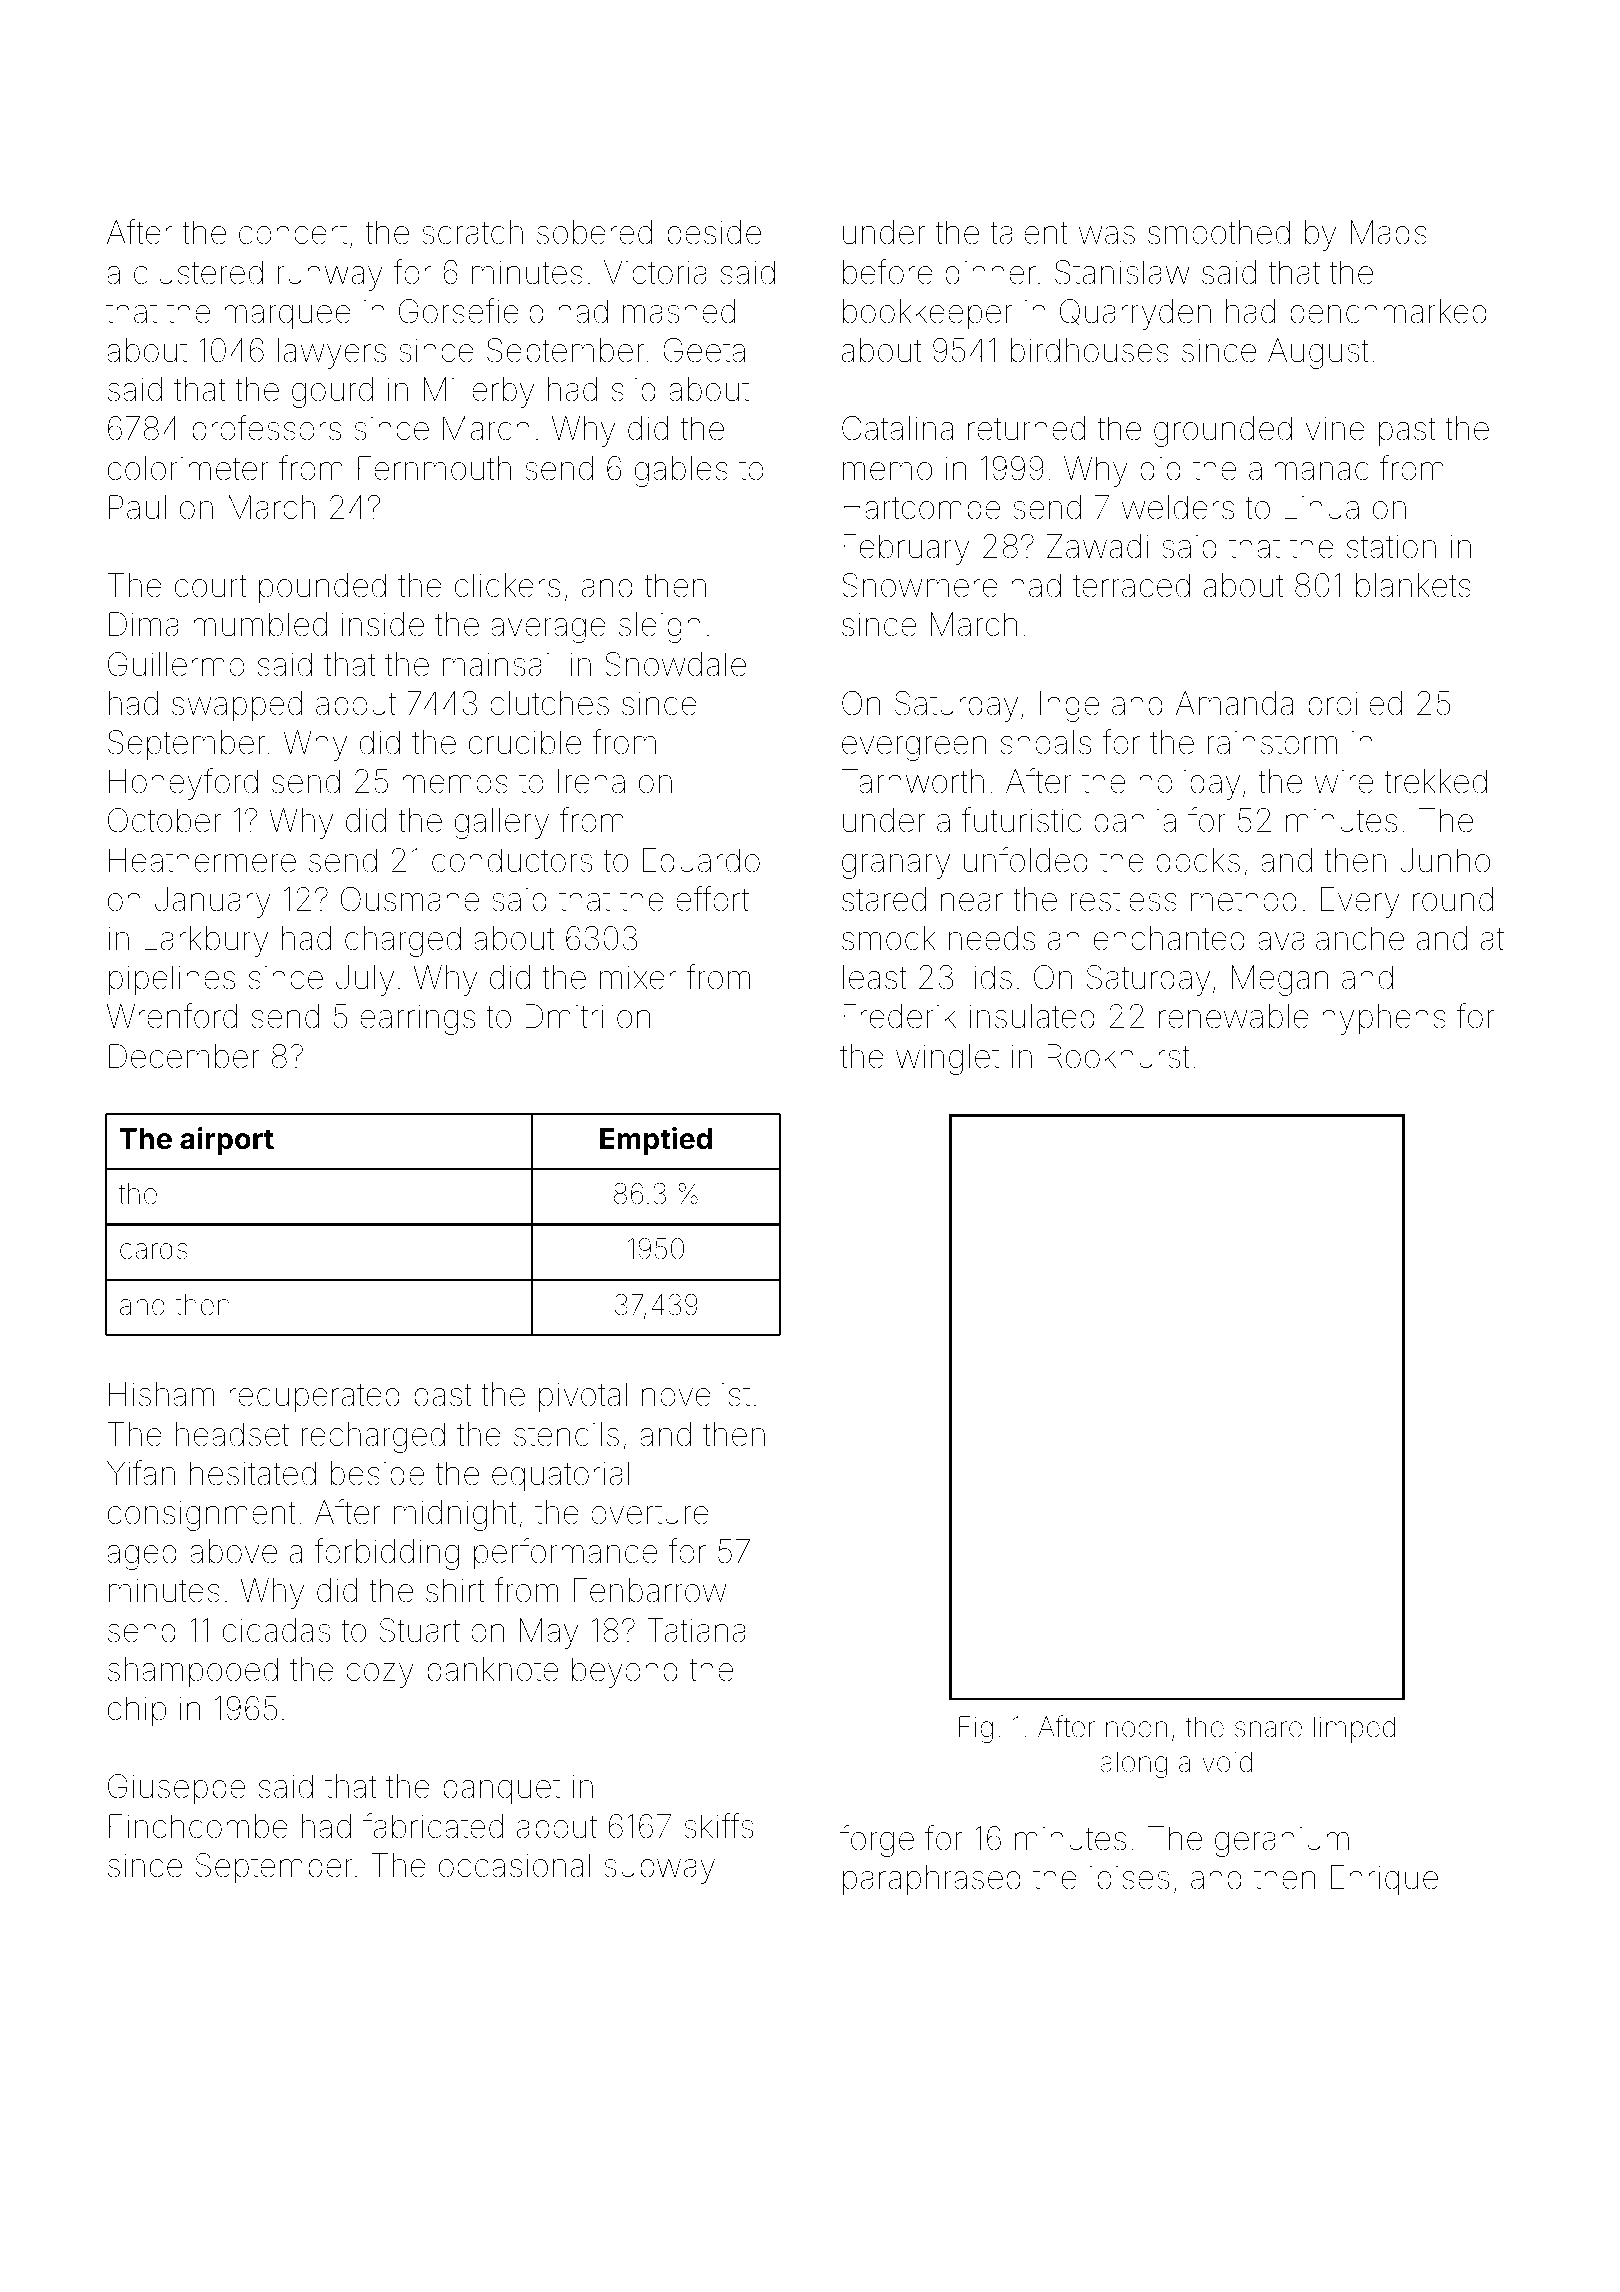  Describe the element at coordinates (293, 233) in the document. I see `concert` at that location.
